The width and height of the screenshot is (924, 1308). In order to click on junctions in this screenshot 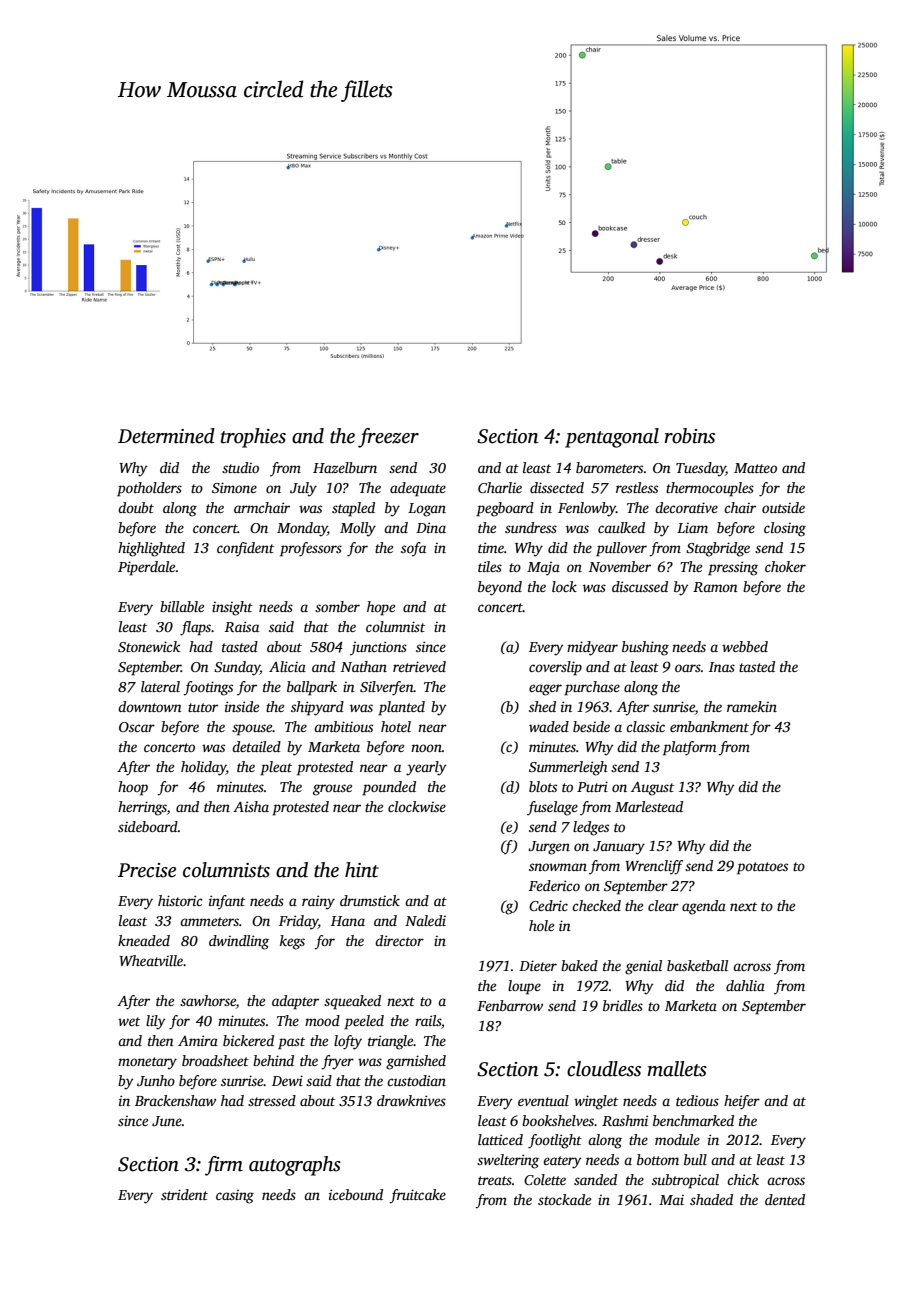, I will do `click(378, 648)`.
